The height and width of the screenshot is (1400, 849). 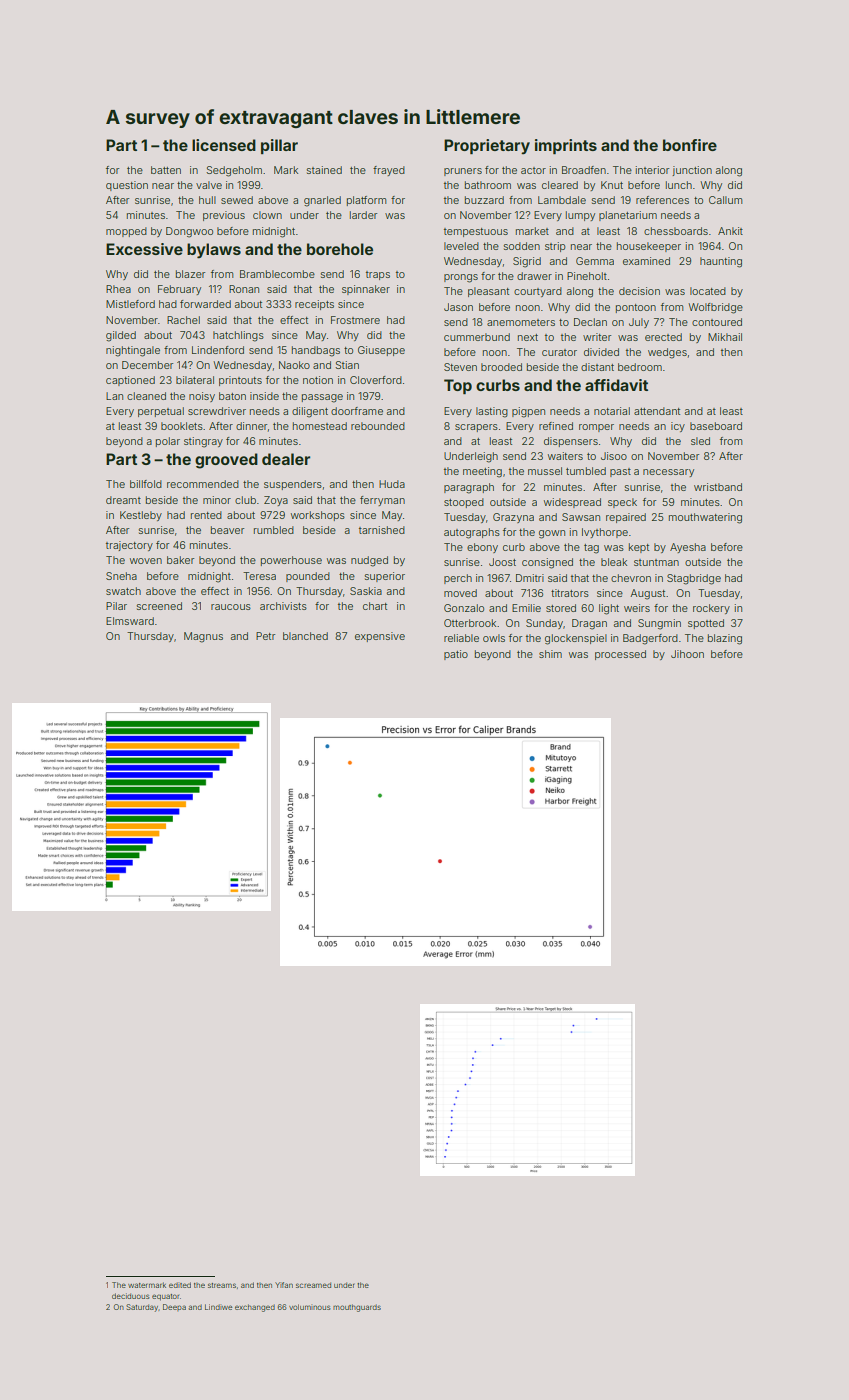 I want to click on Pilar, so click(x=116, y=606).
